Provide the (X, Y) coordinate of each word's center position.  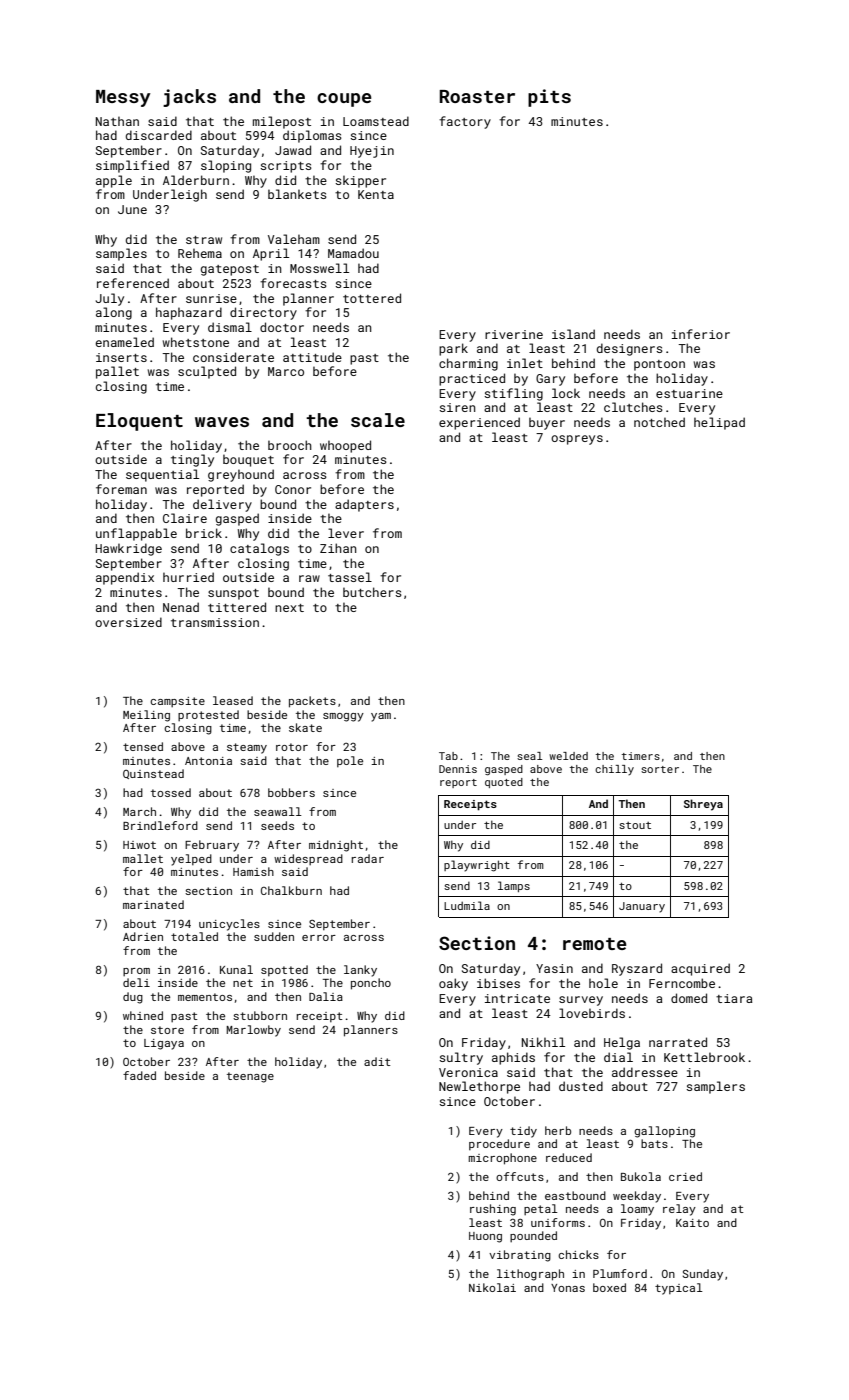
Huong (485, 1237)
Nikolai (492, 1287)
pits (549, 98)
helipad (719, 423)
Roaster (477, 96)
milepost (282, 122)
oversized (128, 622)
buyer (547, 423)
